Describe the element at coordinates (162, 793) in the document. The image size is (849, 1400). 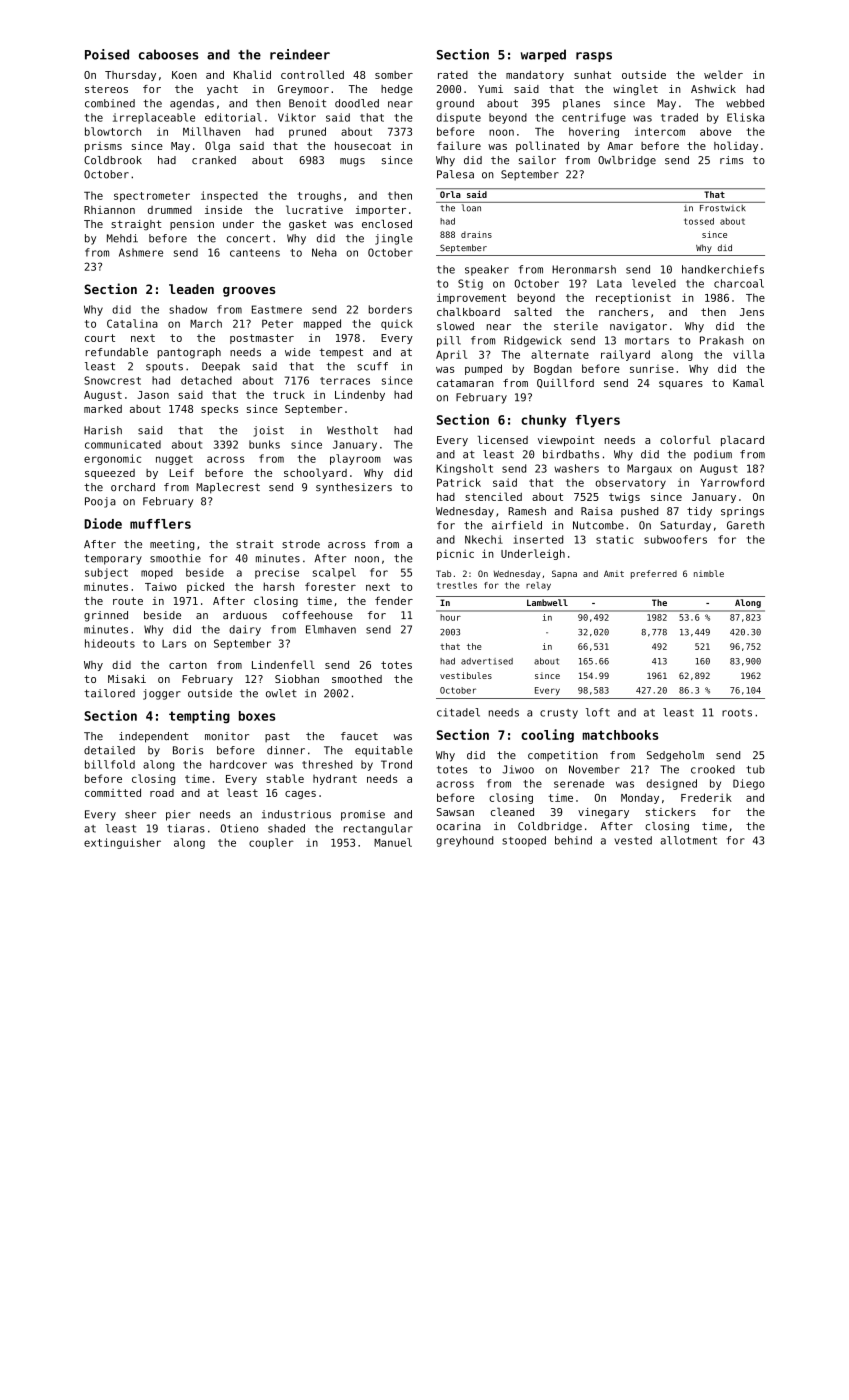
I see `road` at that location.
